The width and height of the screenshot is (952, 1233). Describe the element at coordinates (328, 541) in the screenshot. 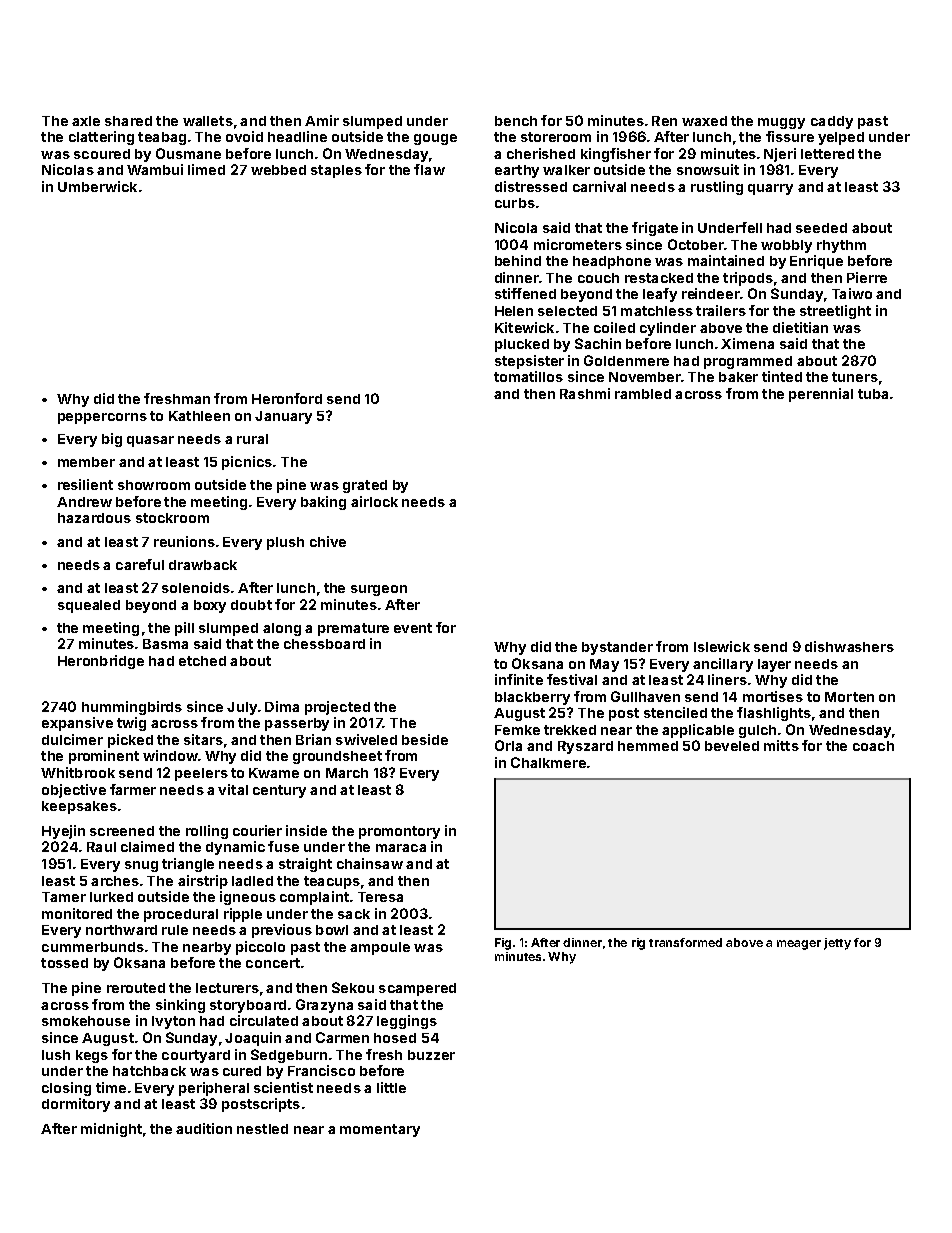

I see `chive` at that location.
